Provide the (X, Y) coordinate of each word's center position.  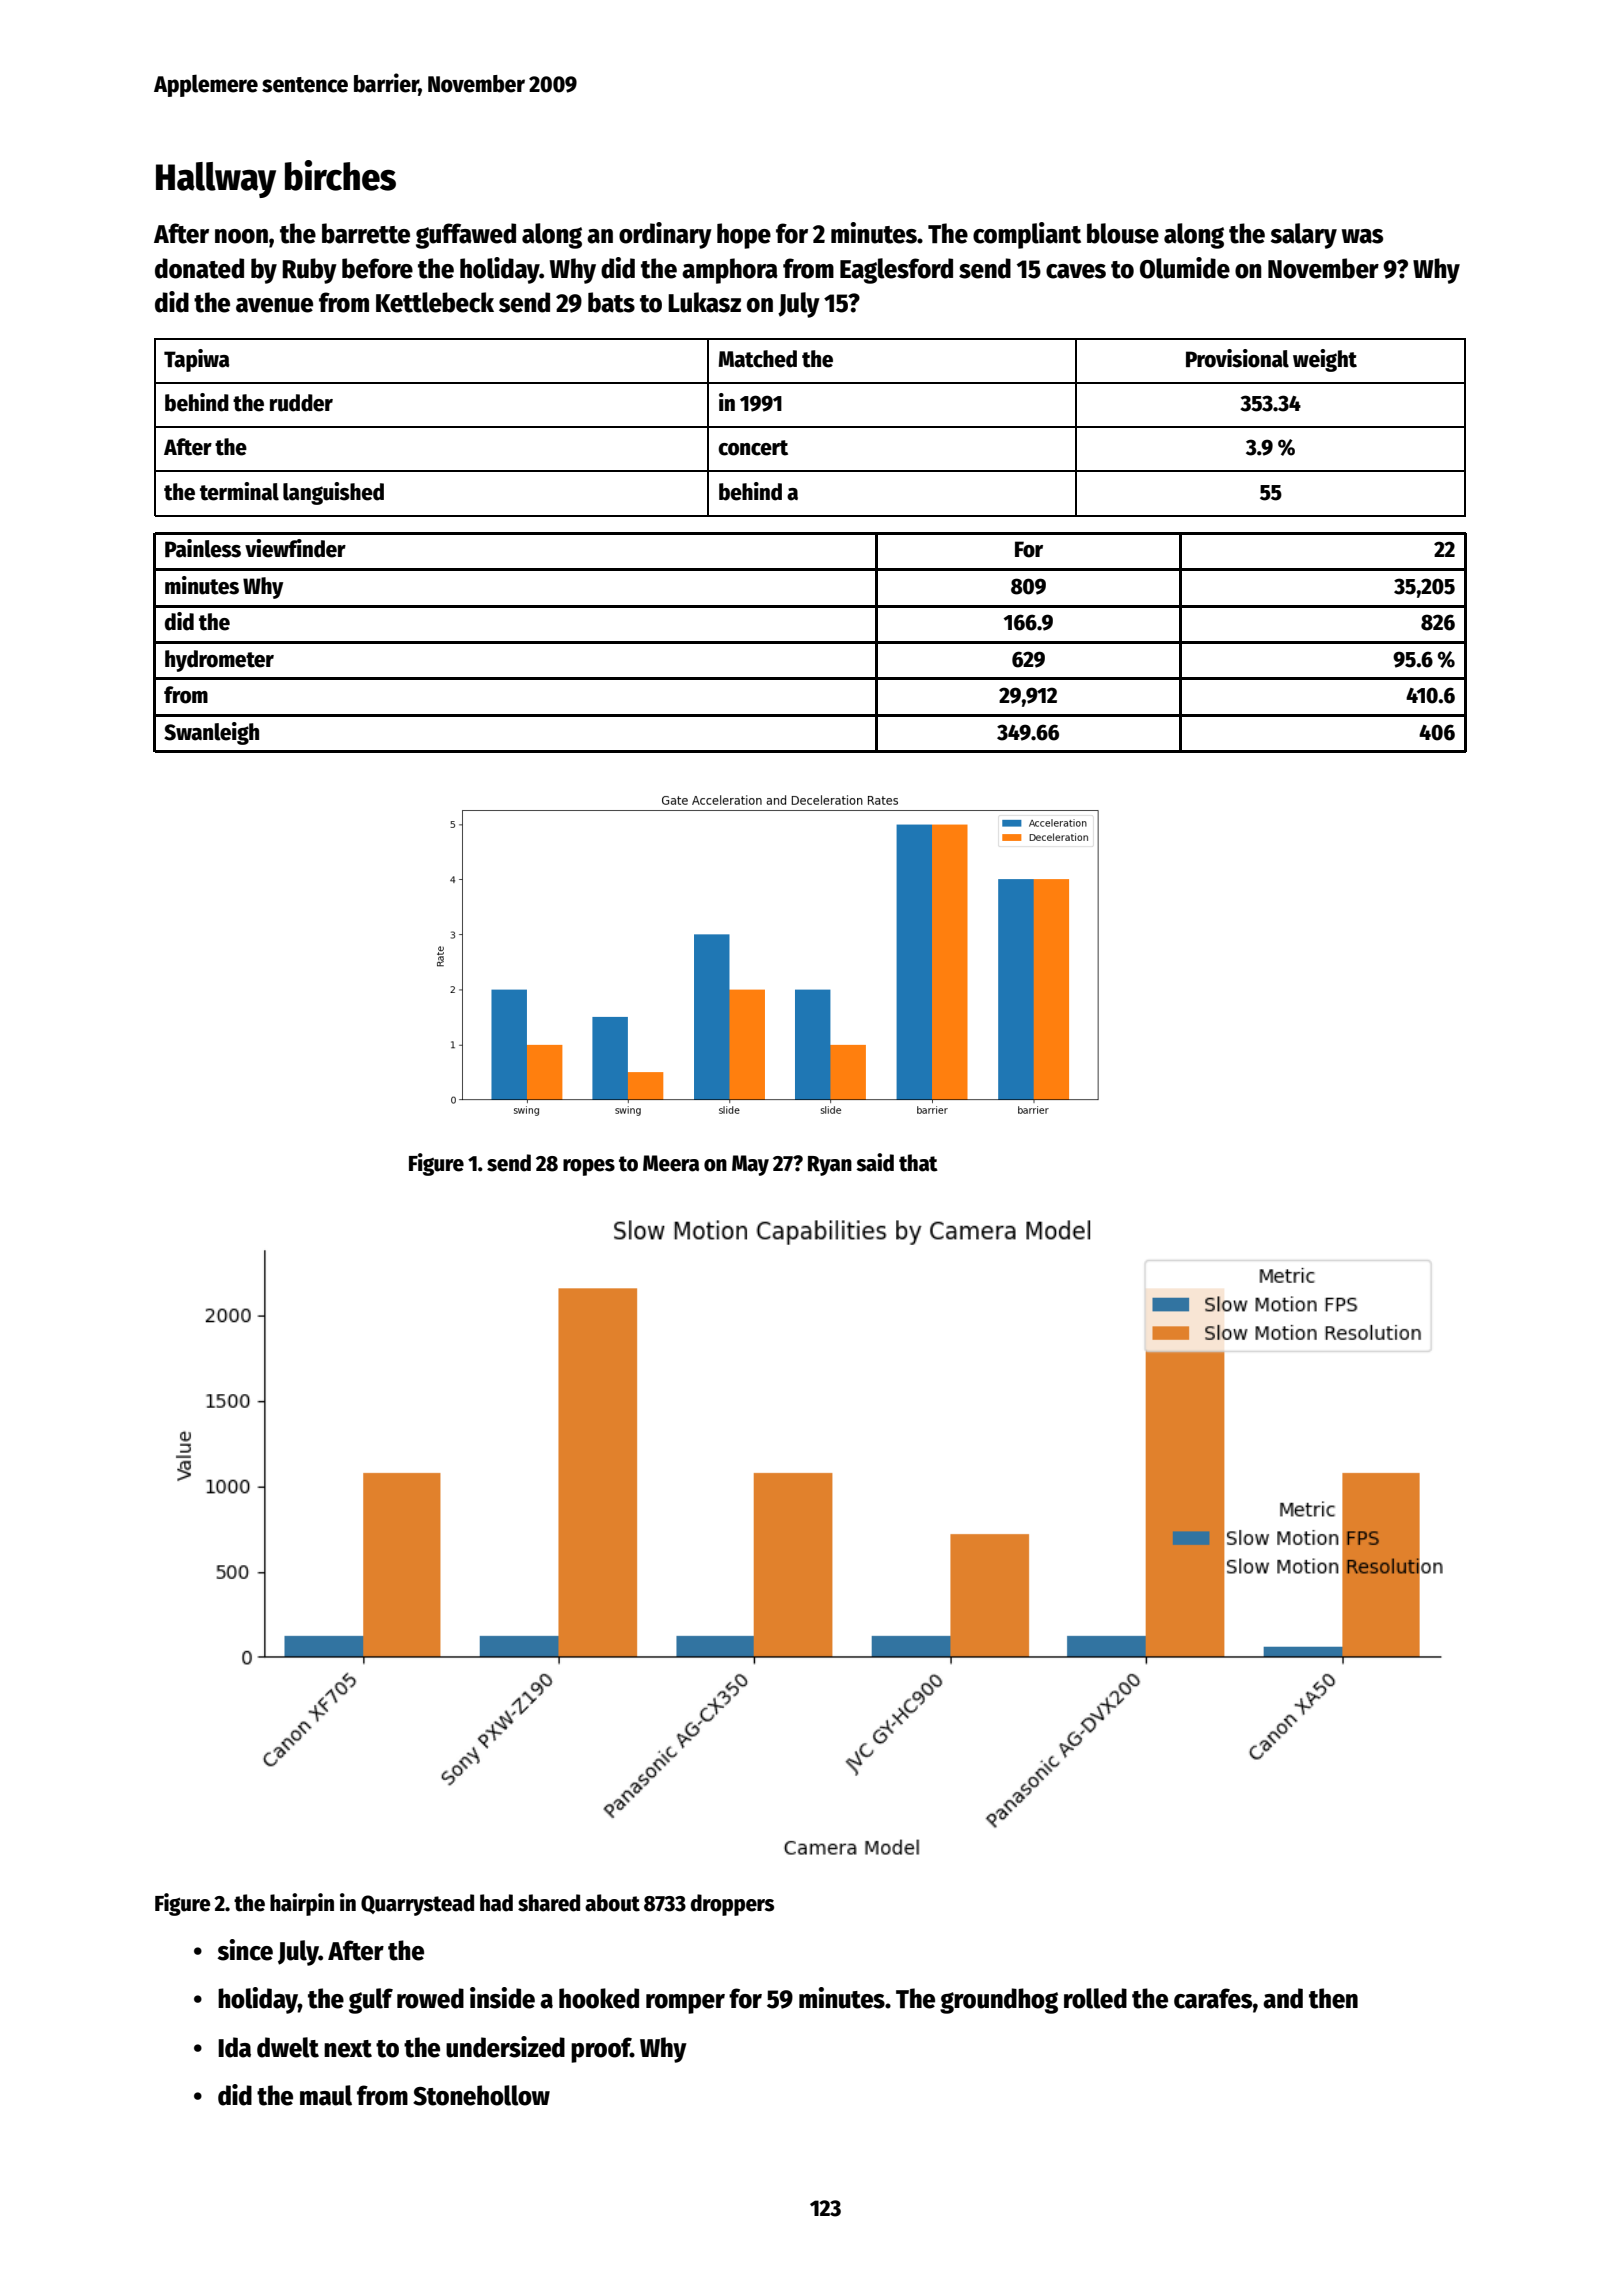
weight (1325, 360)
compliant (1027, 235)
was (1362, 236)
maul (326, 2095)
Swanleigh (211, 733)
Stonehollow (481, 2095)
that (918, 1163)
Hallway (216, 180)
